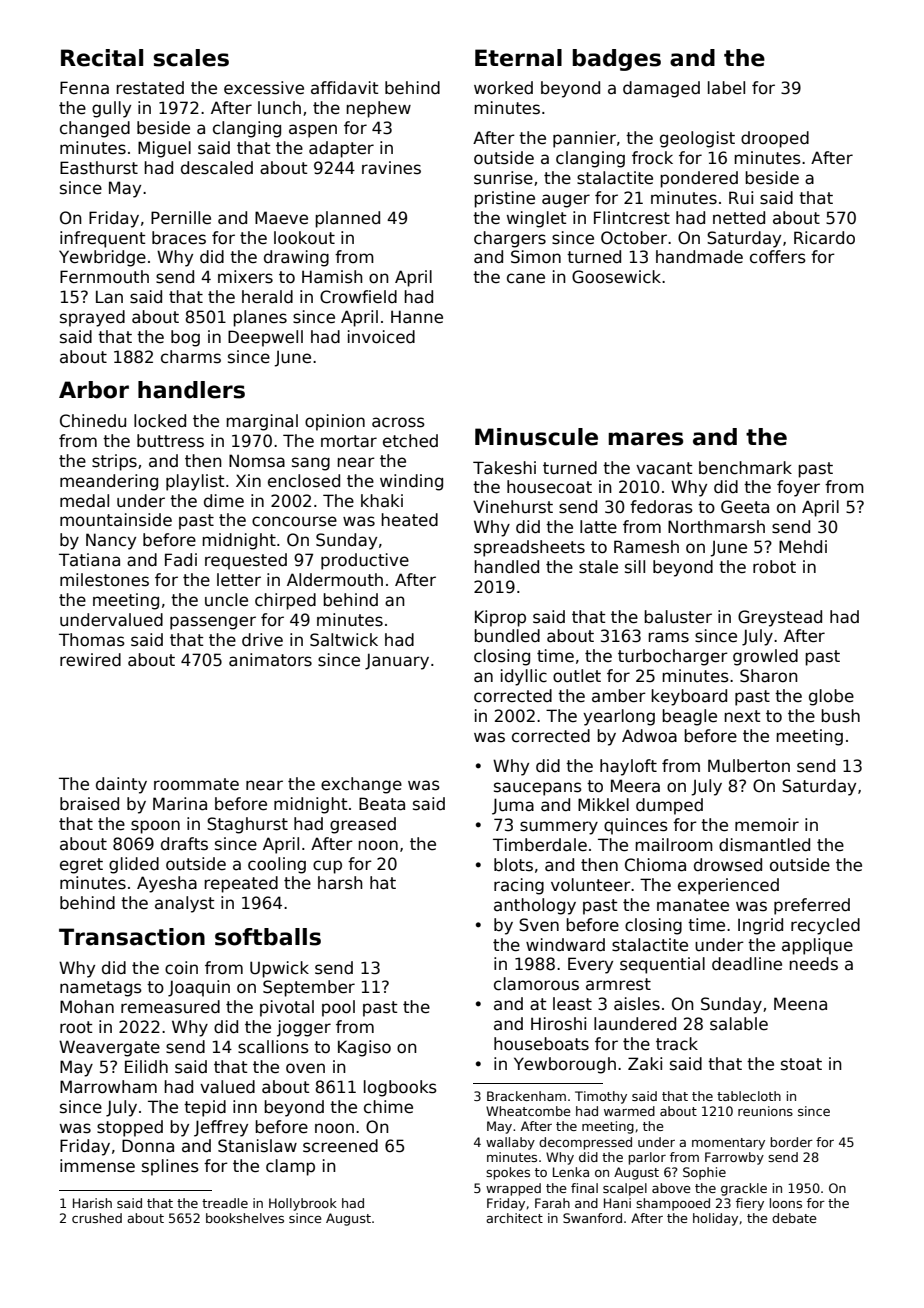 This screenshot has height=1308, width=924. I want to click on Hollybrook, so click(303, 1204).
